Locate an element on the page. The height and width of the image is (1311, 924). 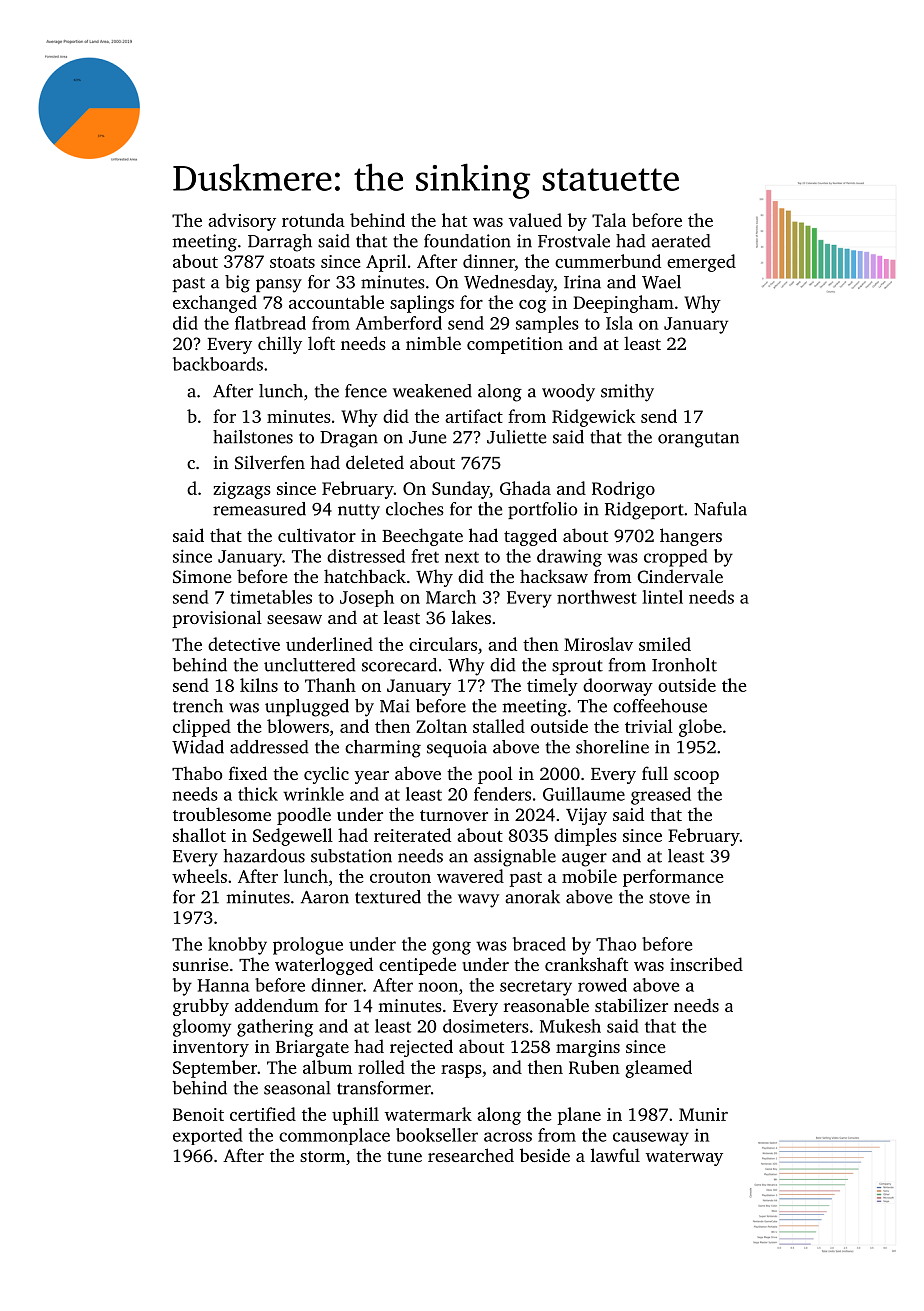
inventory is located at coordinates (211, 1048).
